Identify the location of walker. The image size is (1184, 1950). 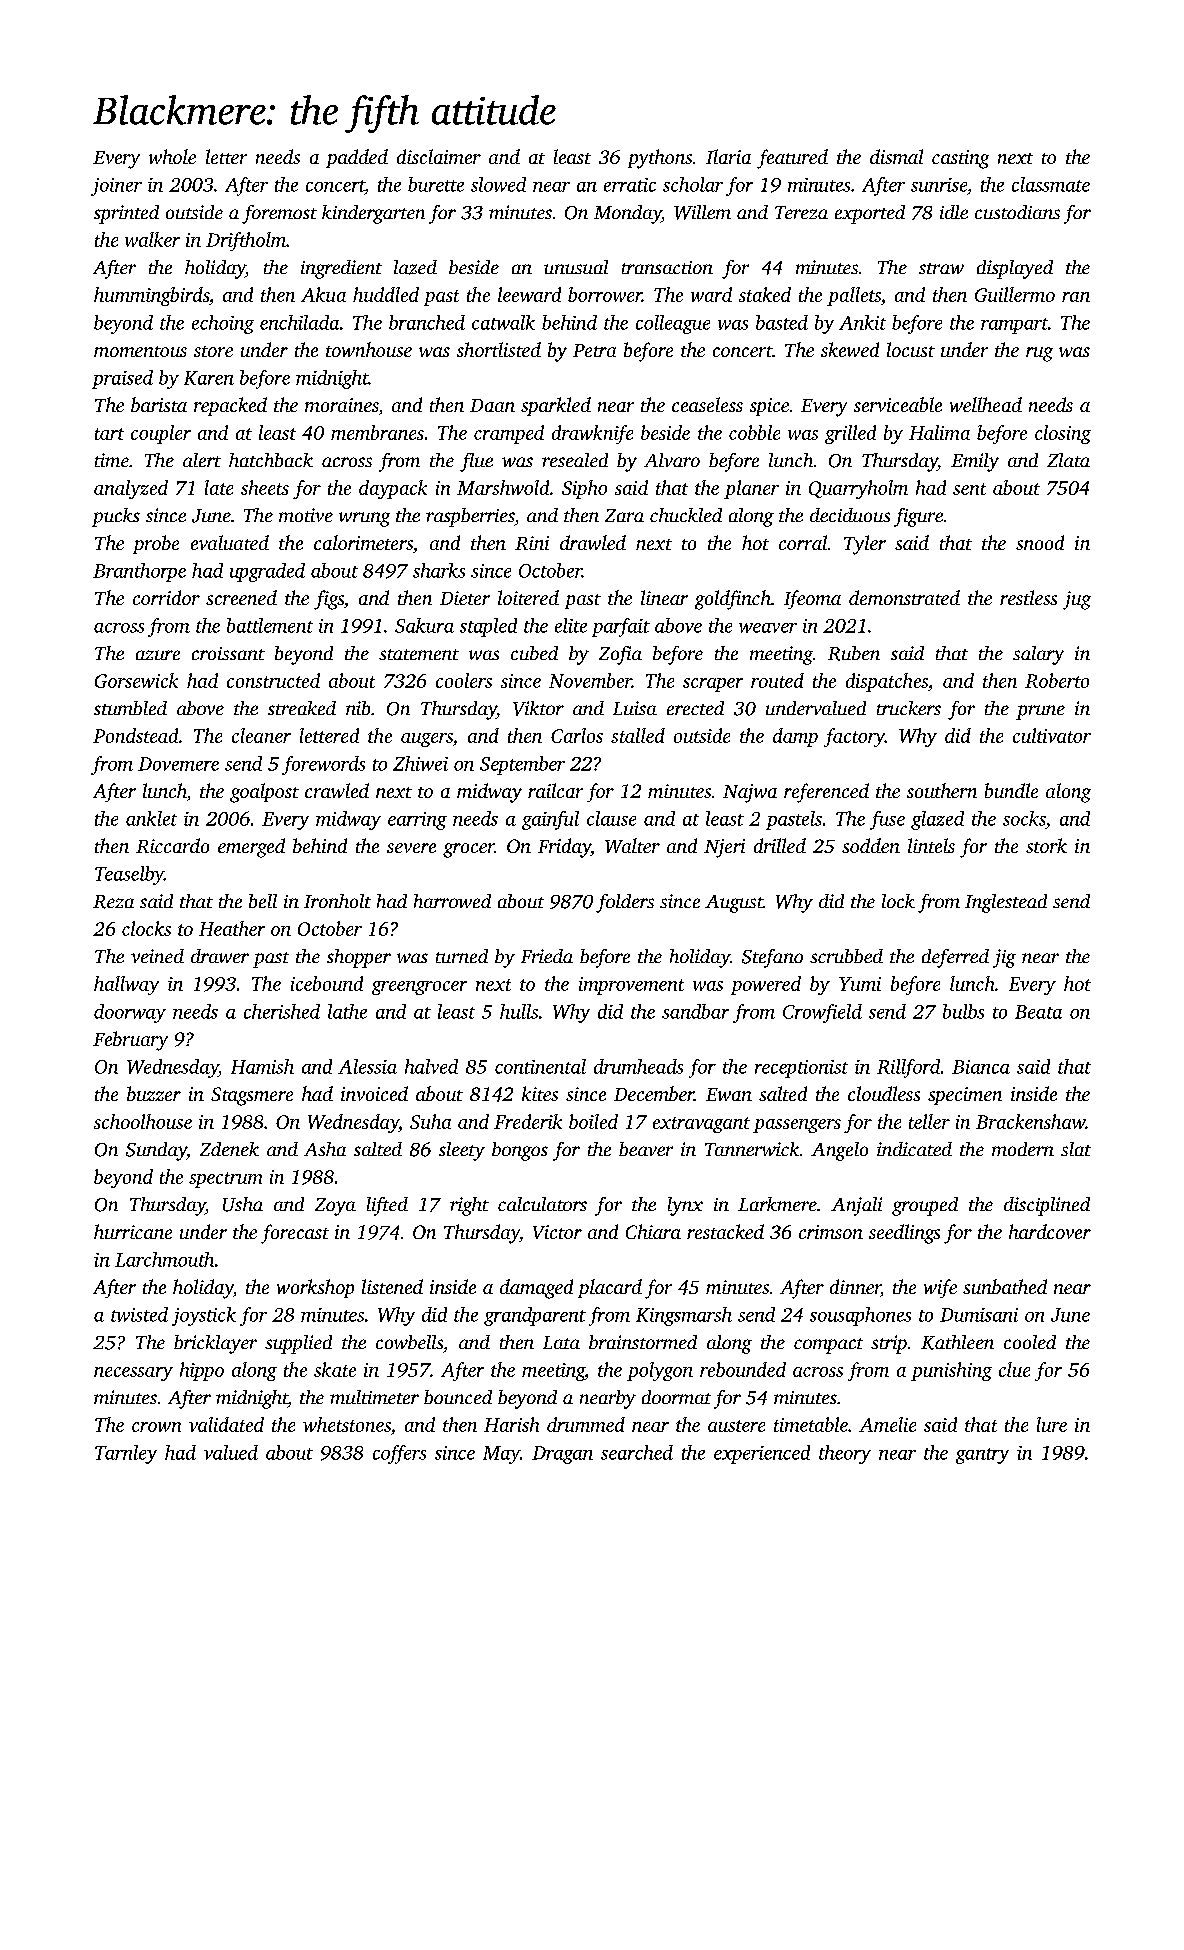
(152, 239).
